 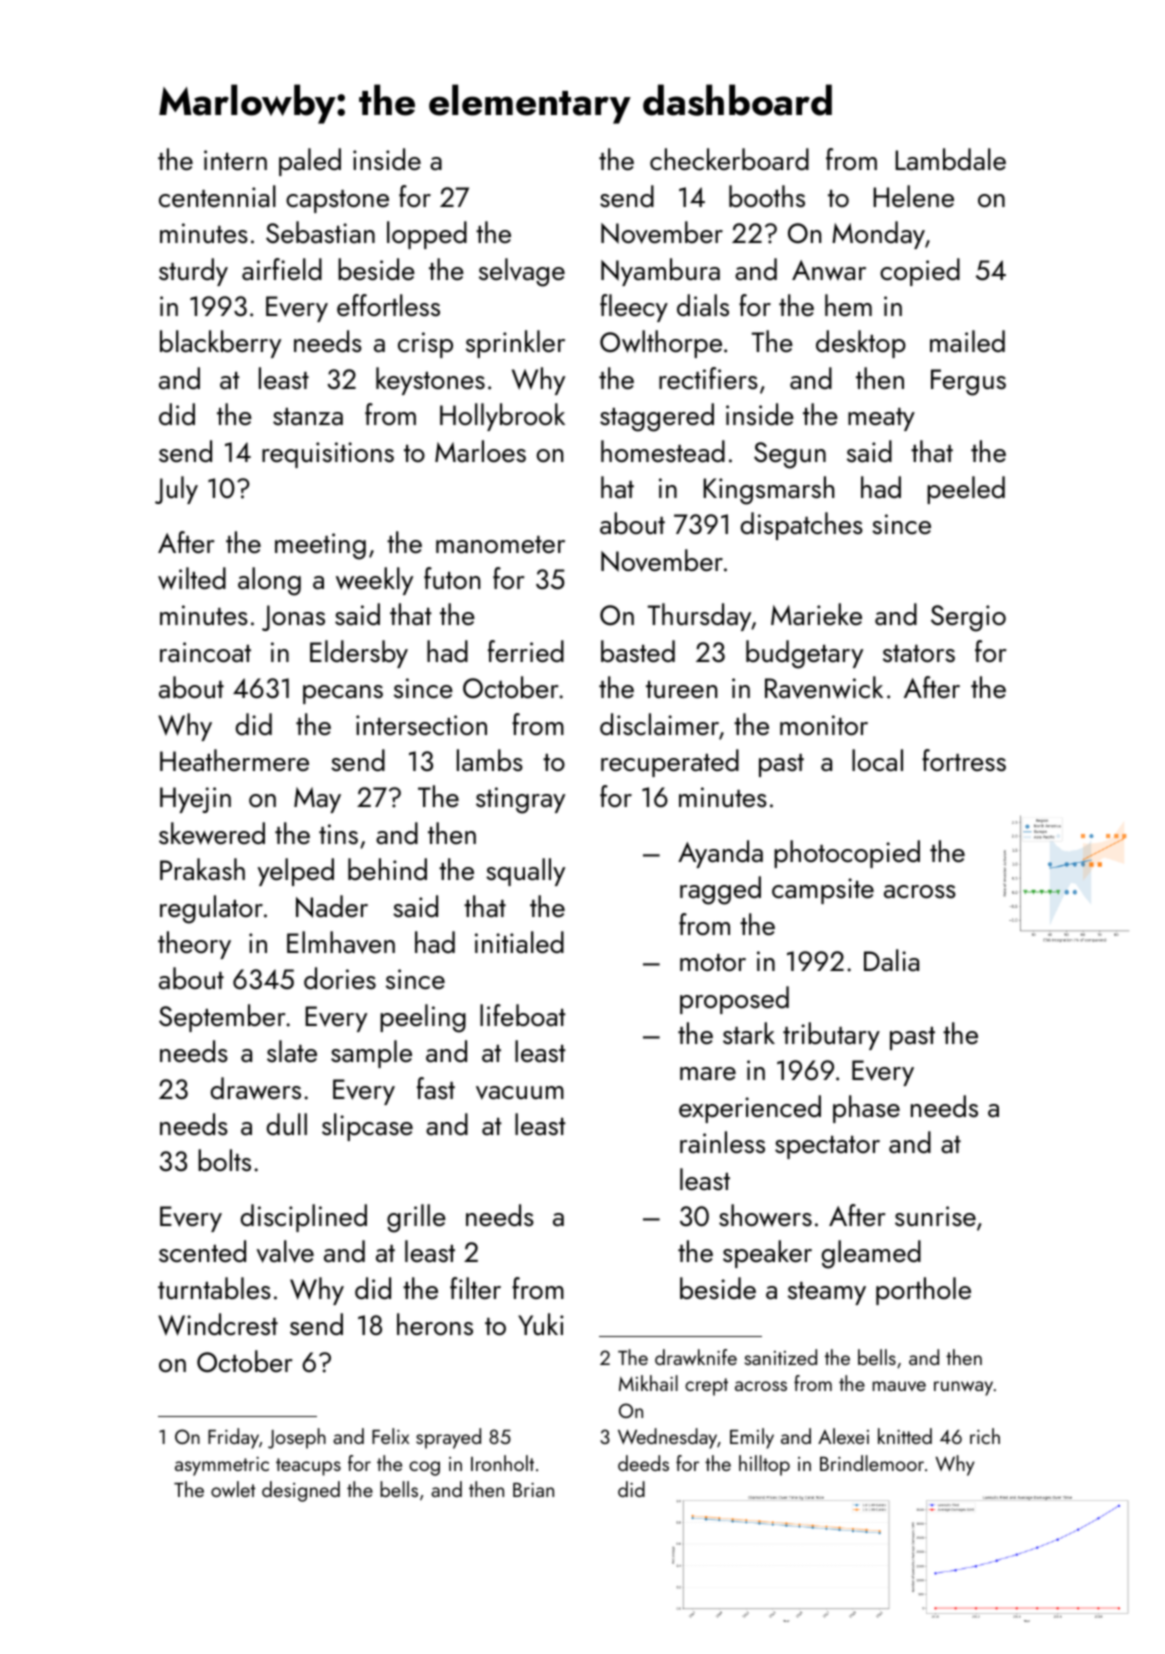 I want to click on centennial, so click(x=217, y=196).
